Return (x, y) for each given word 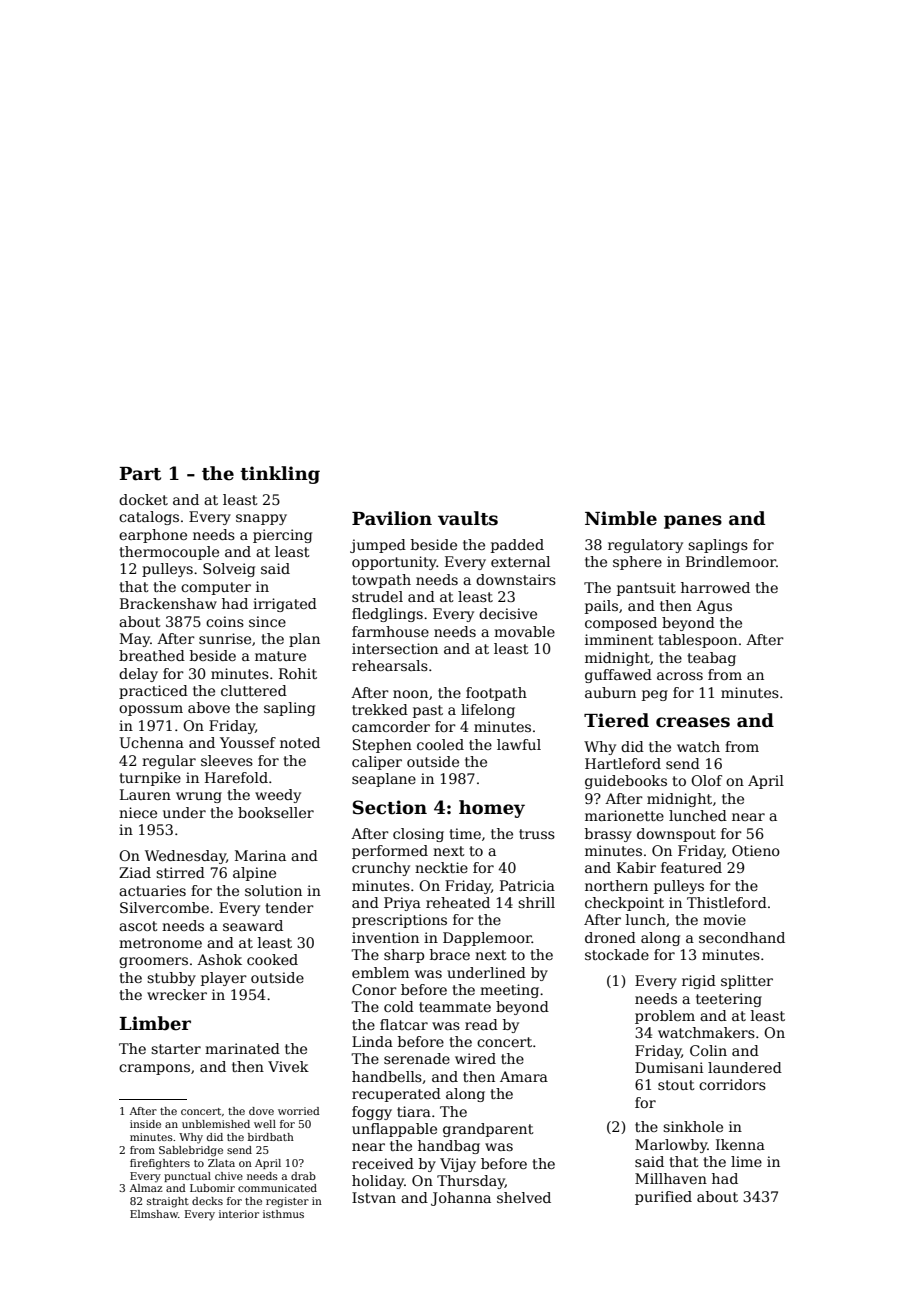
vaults (468, 518)
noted (300, 742)
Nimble (621, 518)
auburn (610, 692)
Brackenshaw (168, 603)
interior (239, 1214)
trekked (380, 709)
